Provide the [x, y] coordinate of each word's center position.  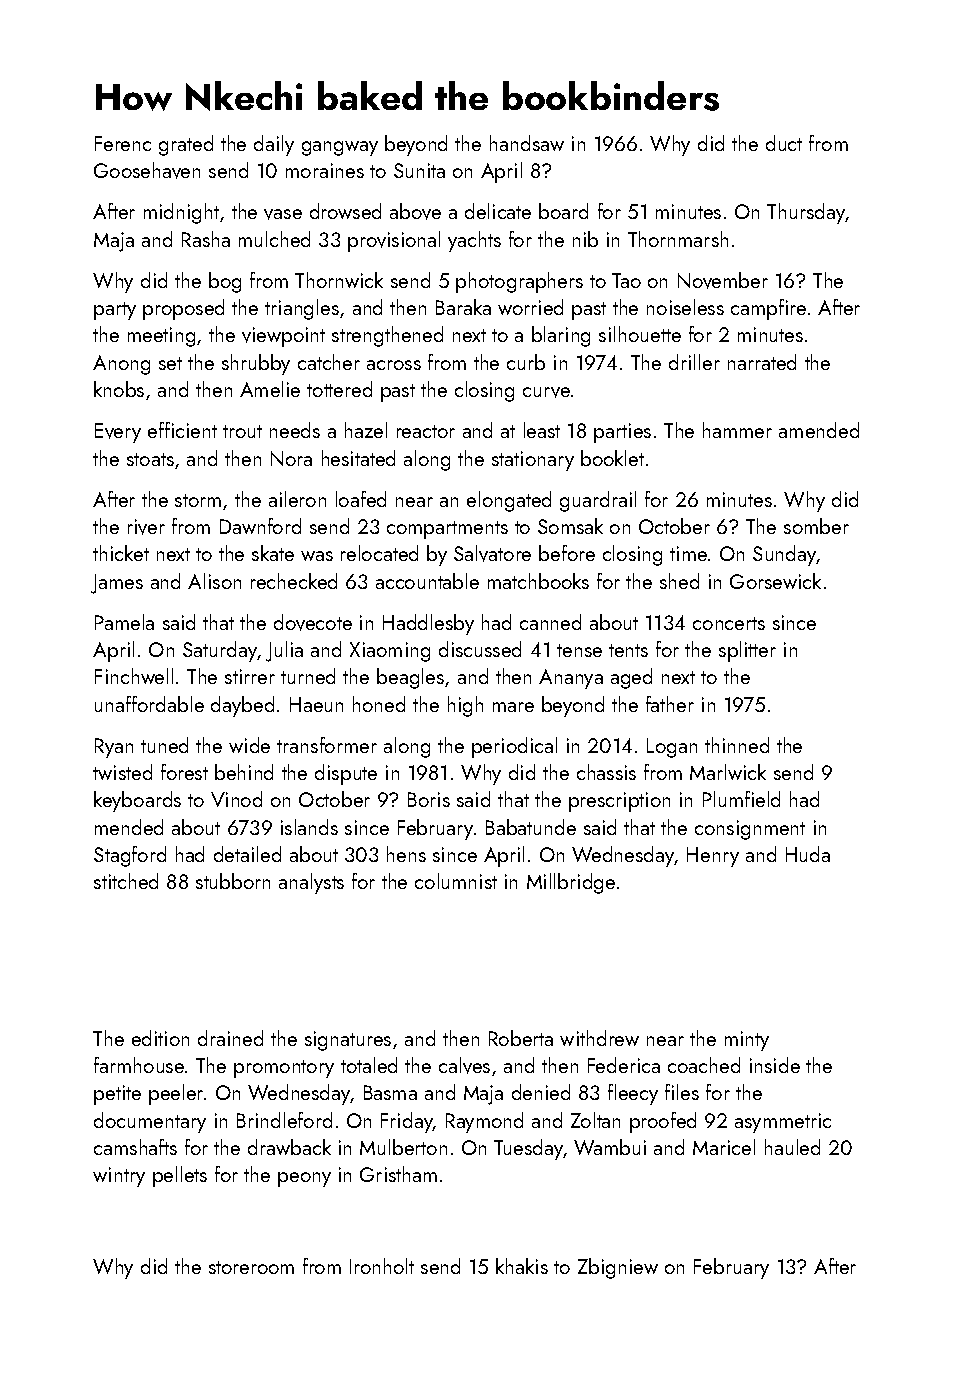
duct [784, 143]
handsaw [527, 143]
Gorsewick [775, 581]
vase [283, 214]
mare [513, 707]
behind [244, 772]
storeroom [251, 1267]
